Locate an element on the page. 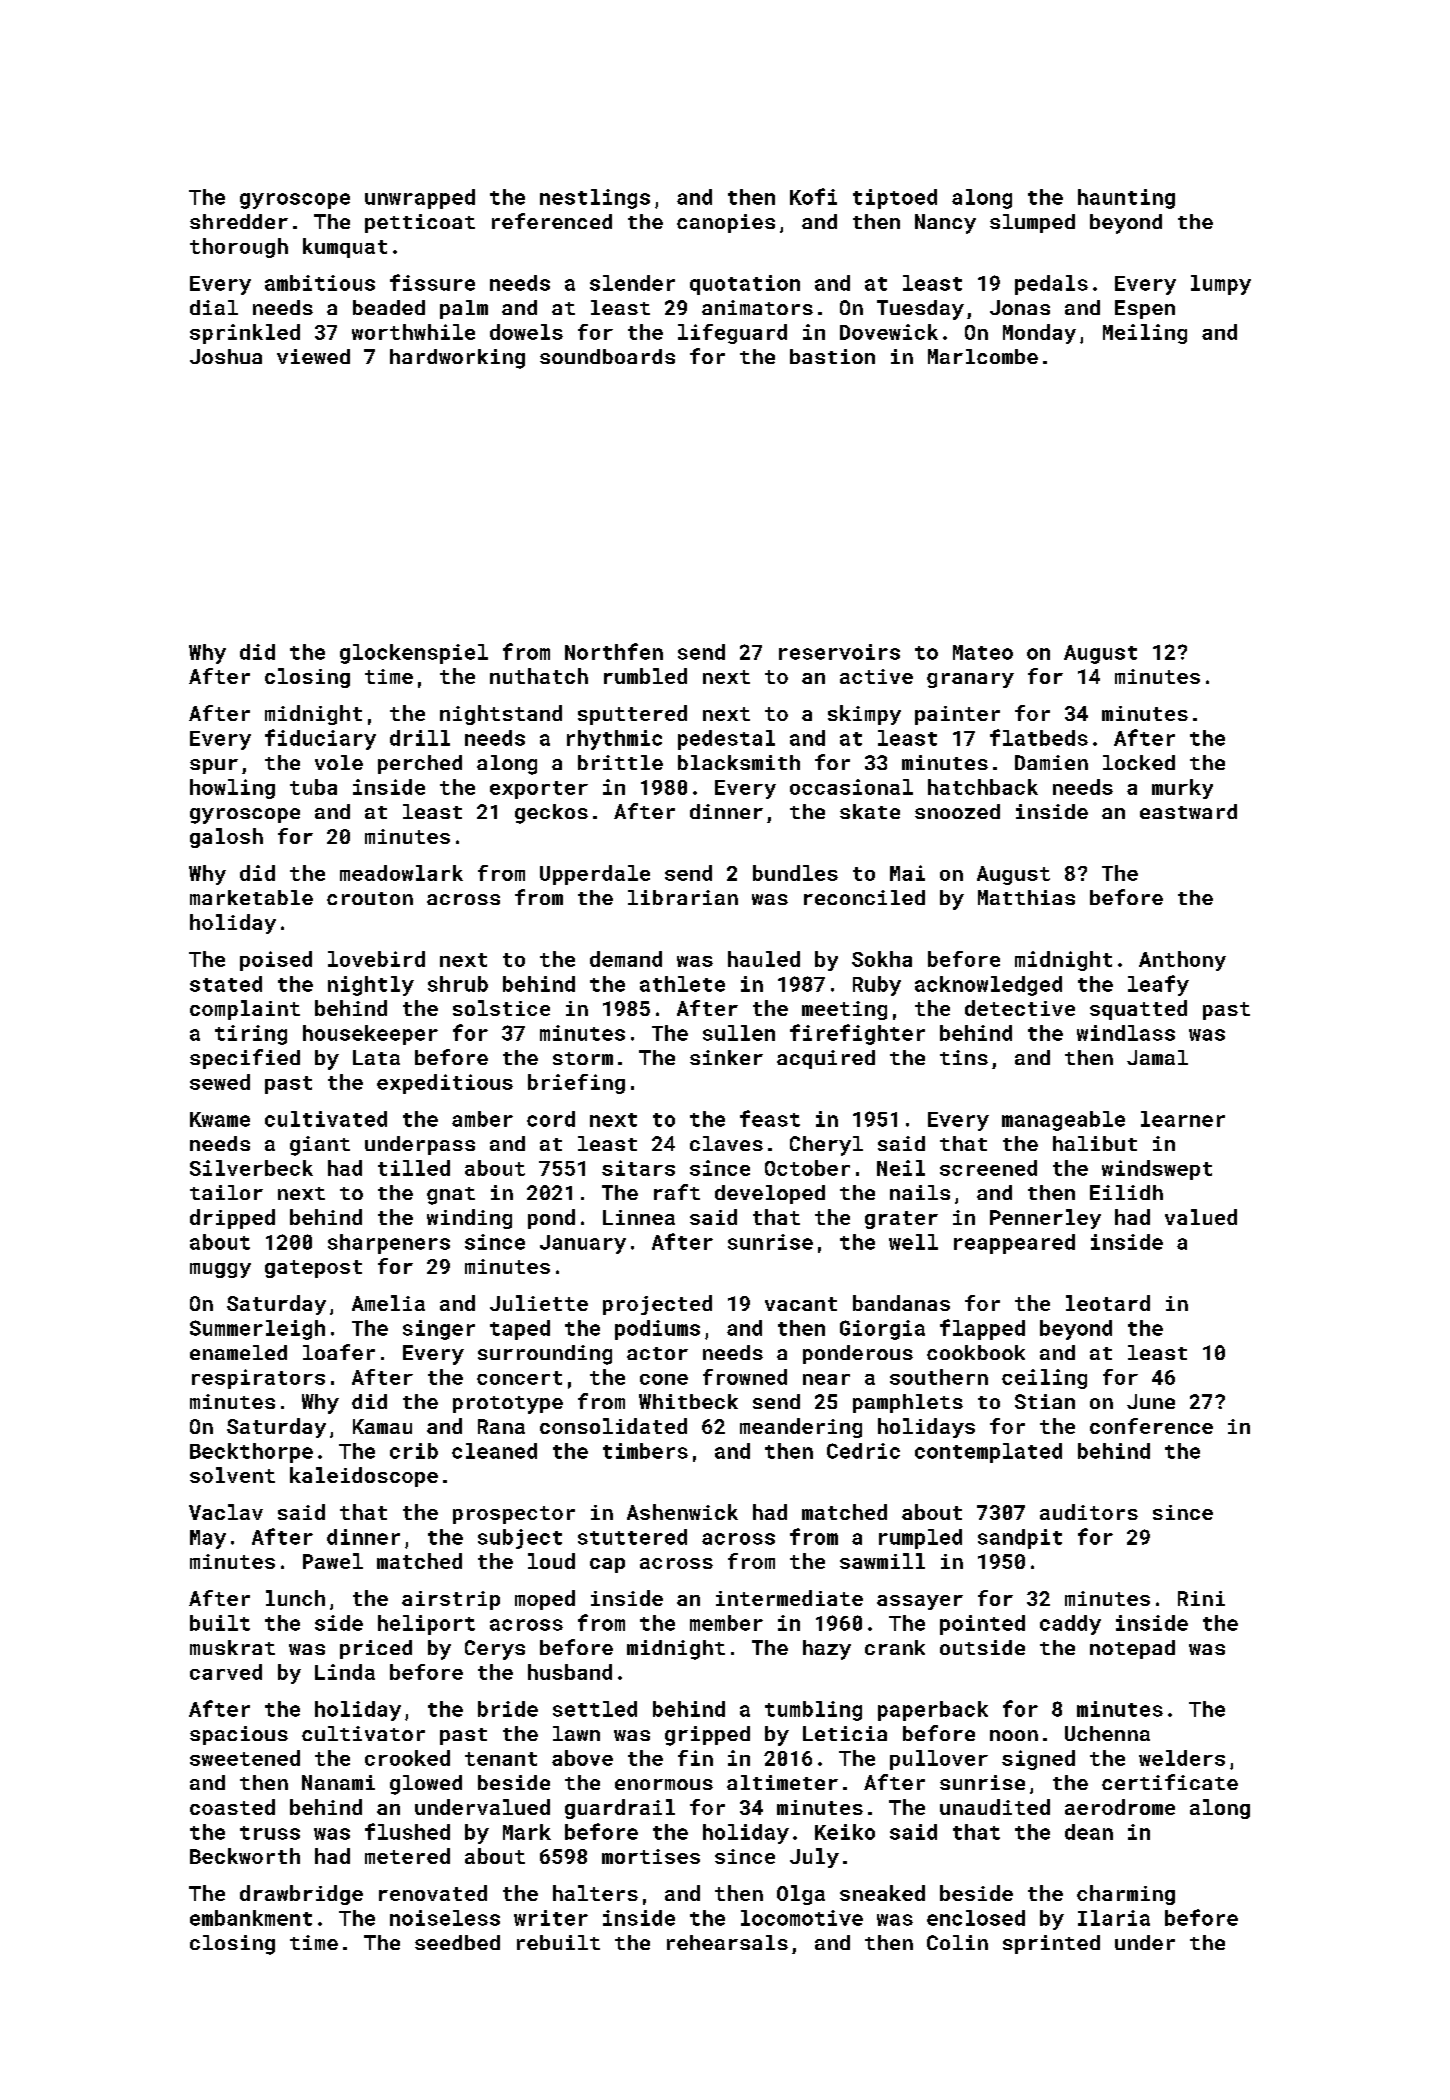 This image has width=1450, height=2100. acknowledged is located at coordinates (988, 986).
